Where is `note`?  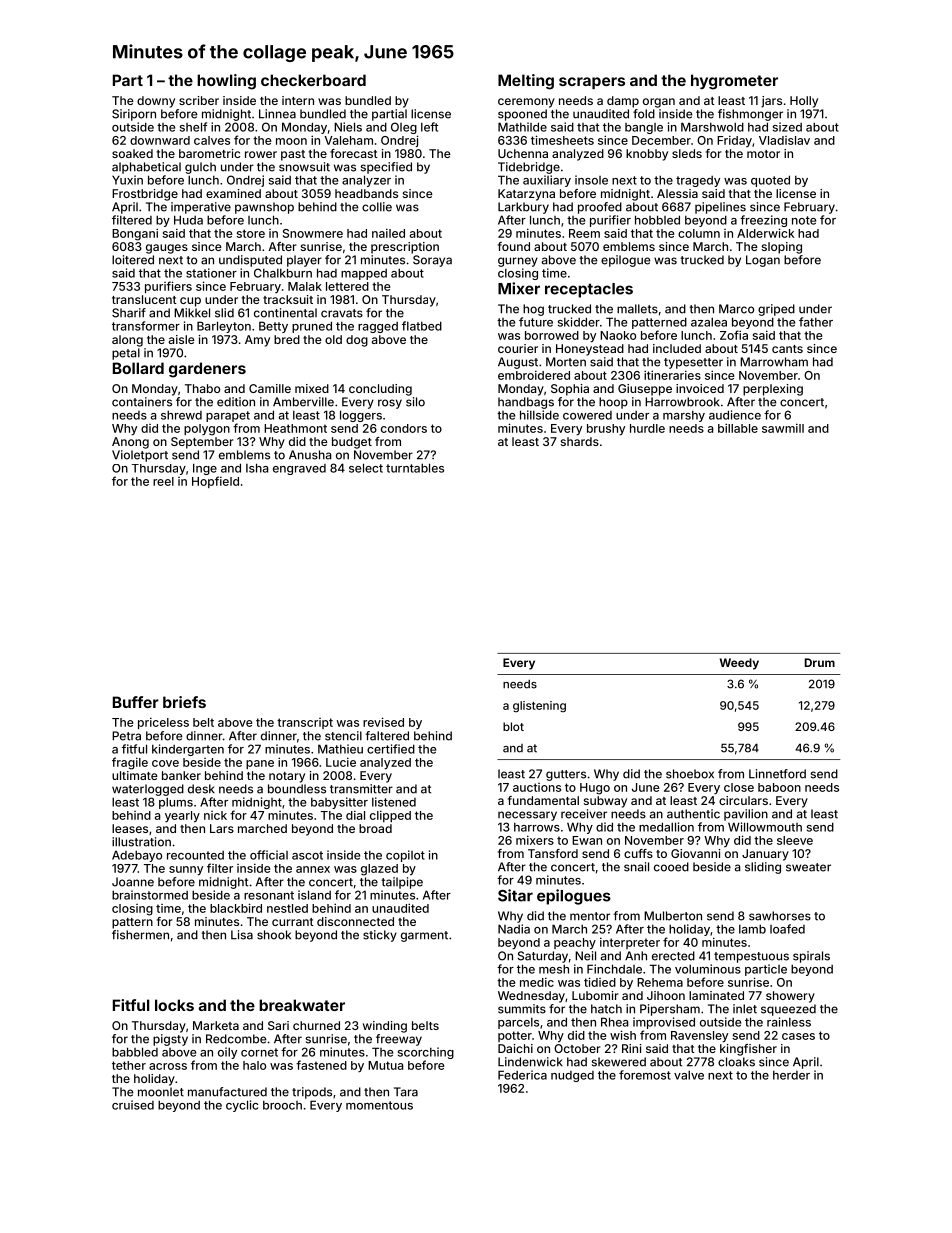
note is located at coordinates (804, 220).
